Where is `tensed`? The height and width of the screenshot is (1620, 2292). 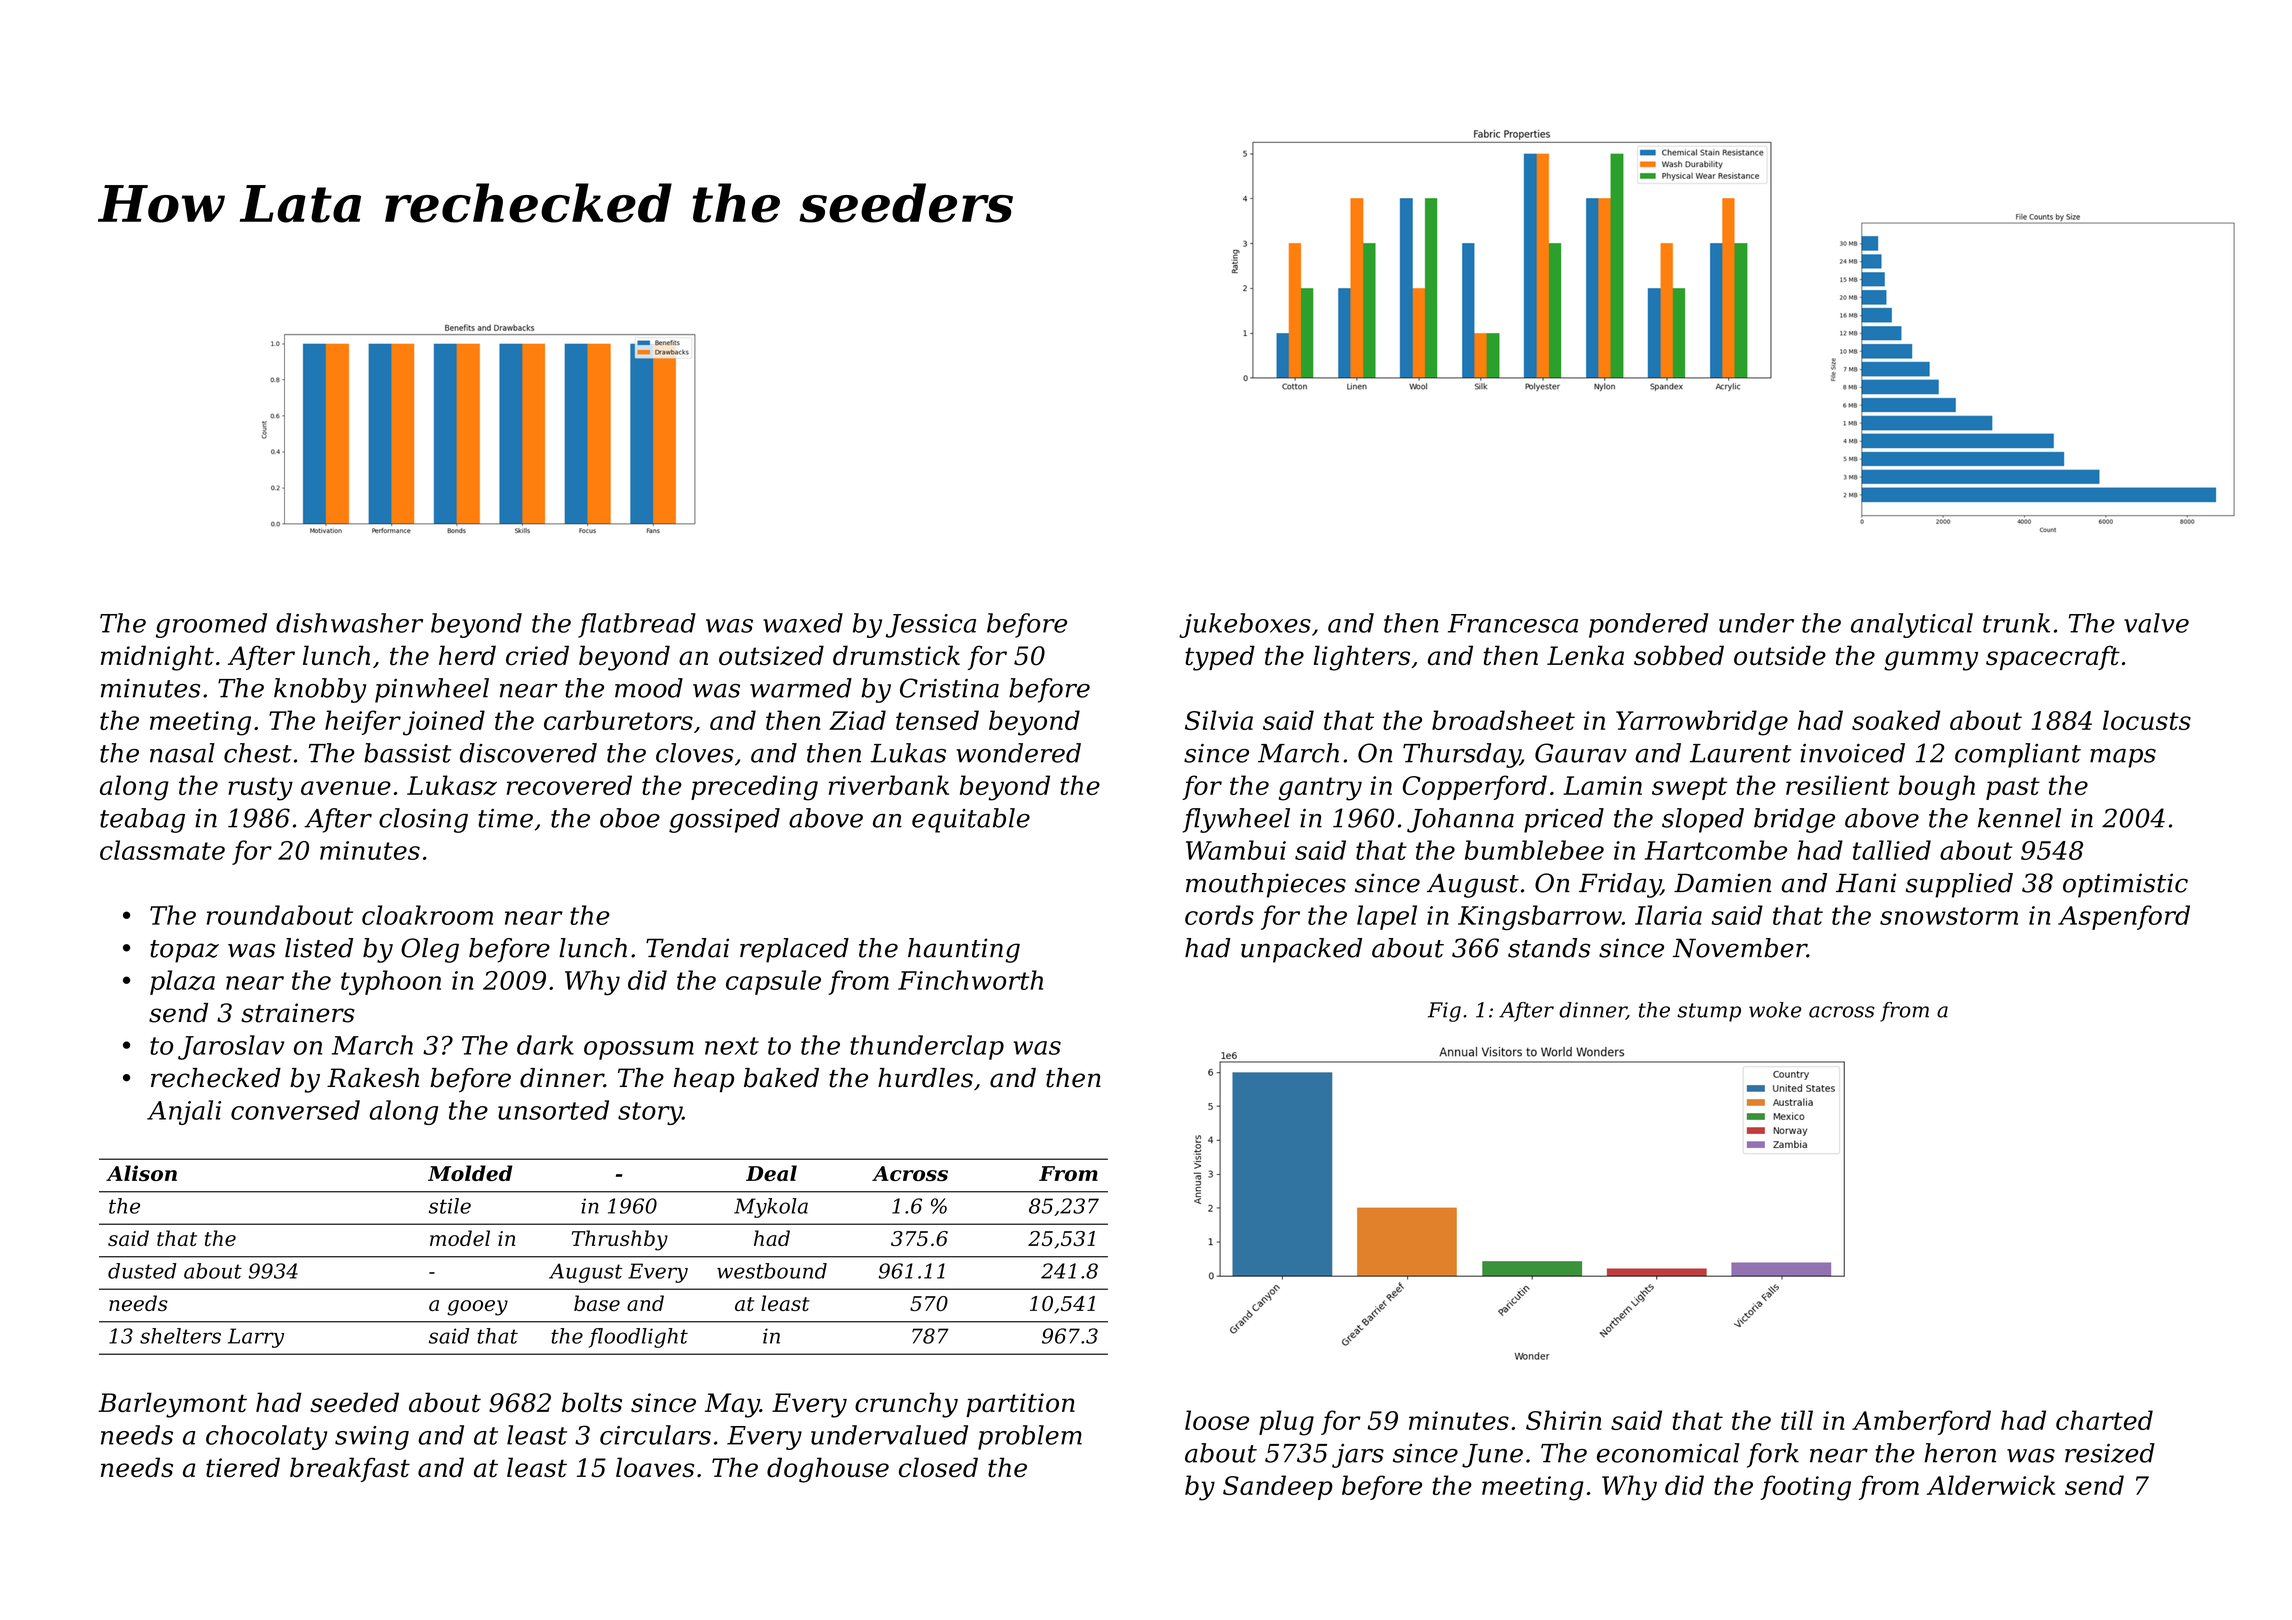 tensed is located at coordinates (937, 720).
